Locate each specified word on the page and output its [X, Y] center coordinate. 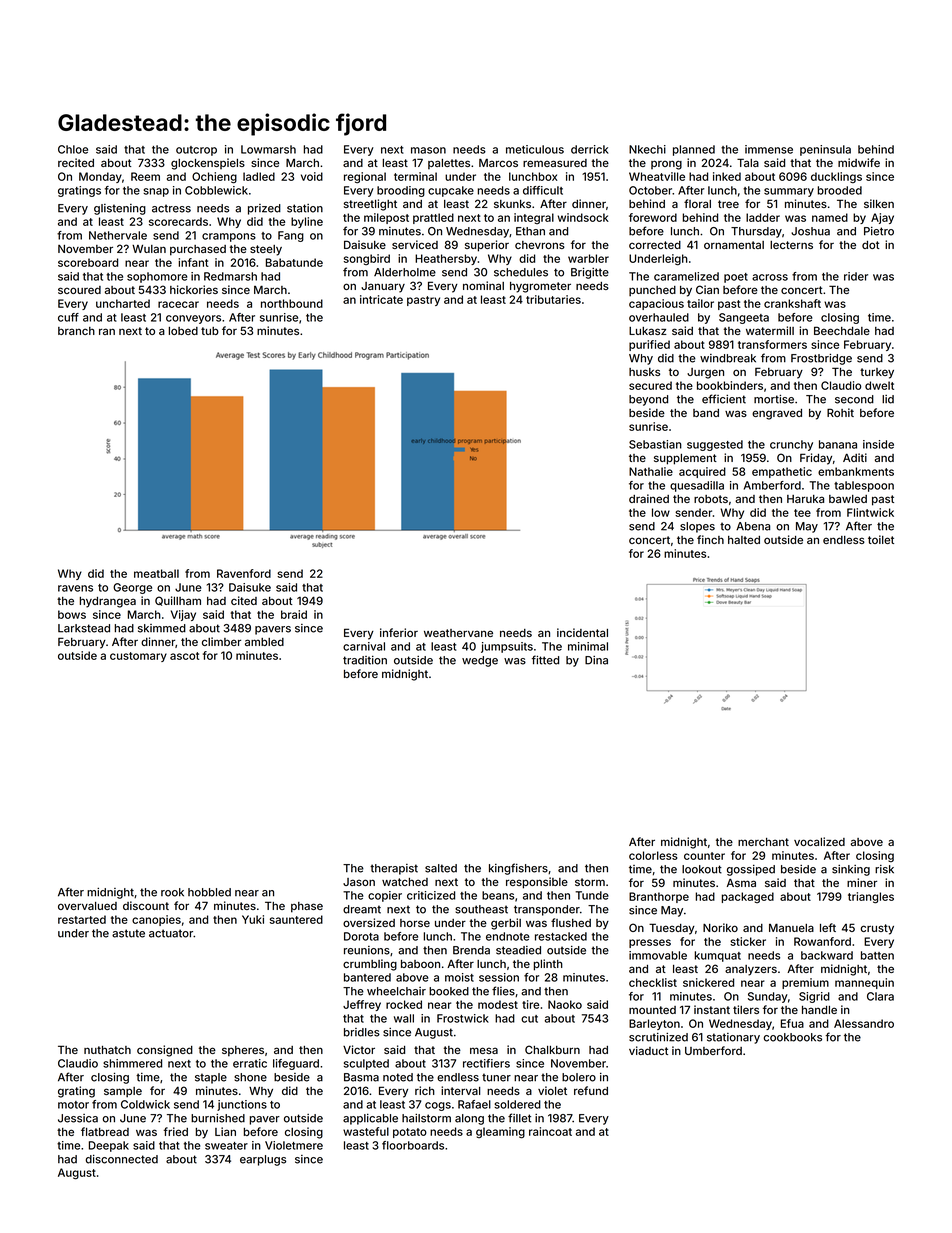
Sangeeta [744, 318]
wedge [480, 661]
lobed [183, 331]
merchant [763, 842]
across [770, 277]
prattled [433, 218]
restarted [82, 919]
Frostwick [463, 1018]
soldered [517, 1104]
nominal [483, 285]
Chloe [73, 149]
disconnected [121, 1159]
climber [221, 641]
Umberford [713, 1050]
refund [591, 1090]
